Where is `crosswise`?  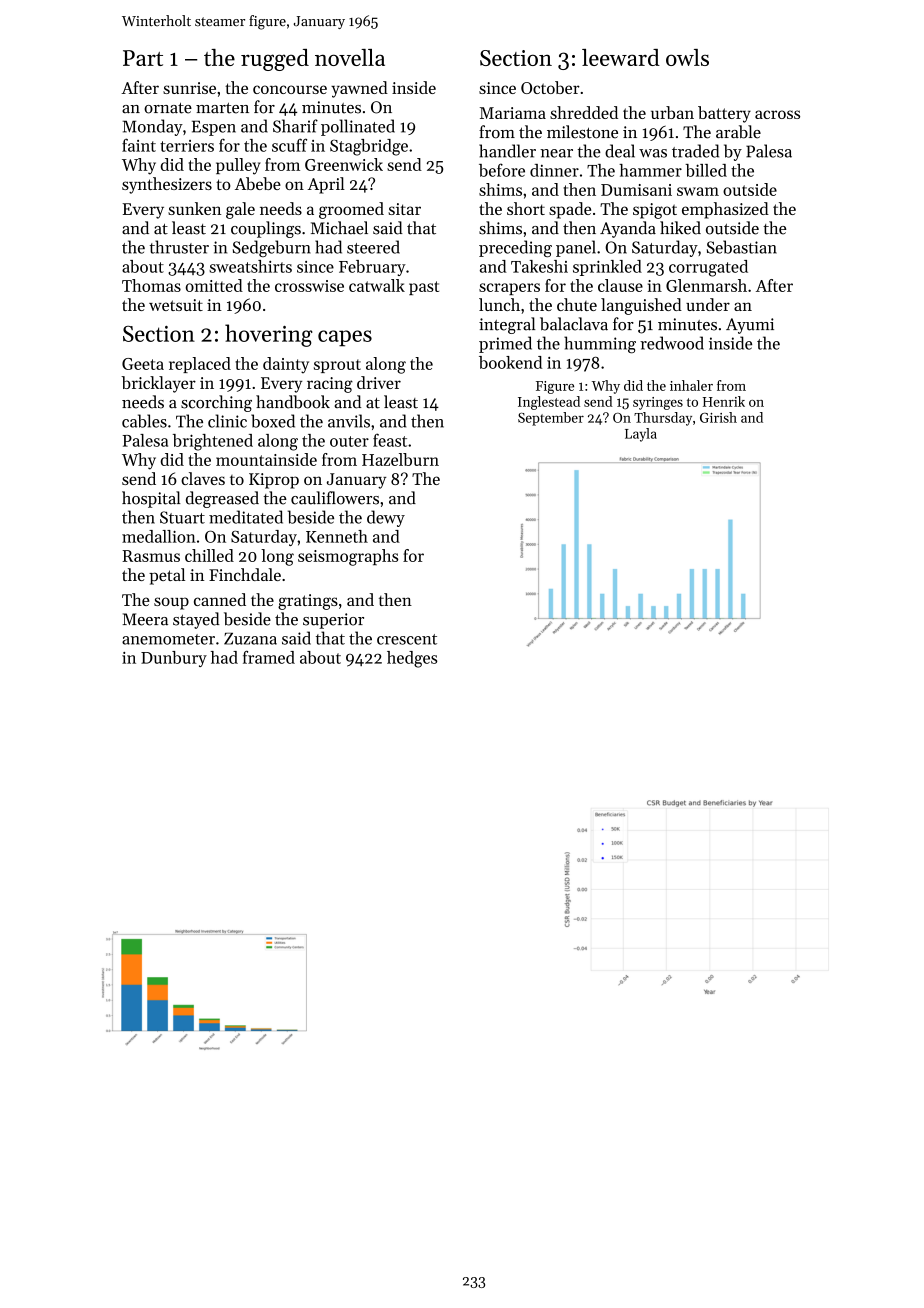 crosswise is located at coordinates (309, 286).
